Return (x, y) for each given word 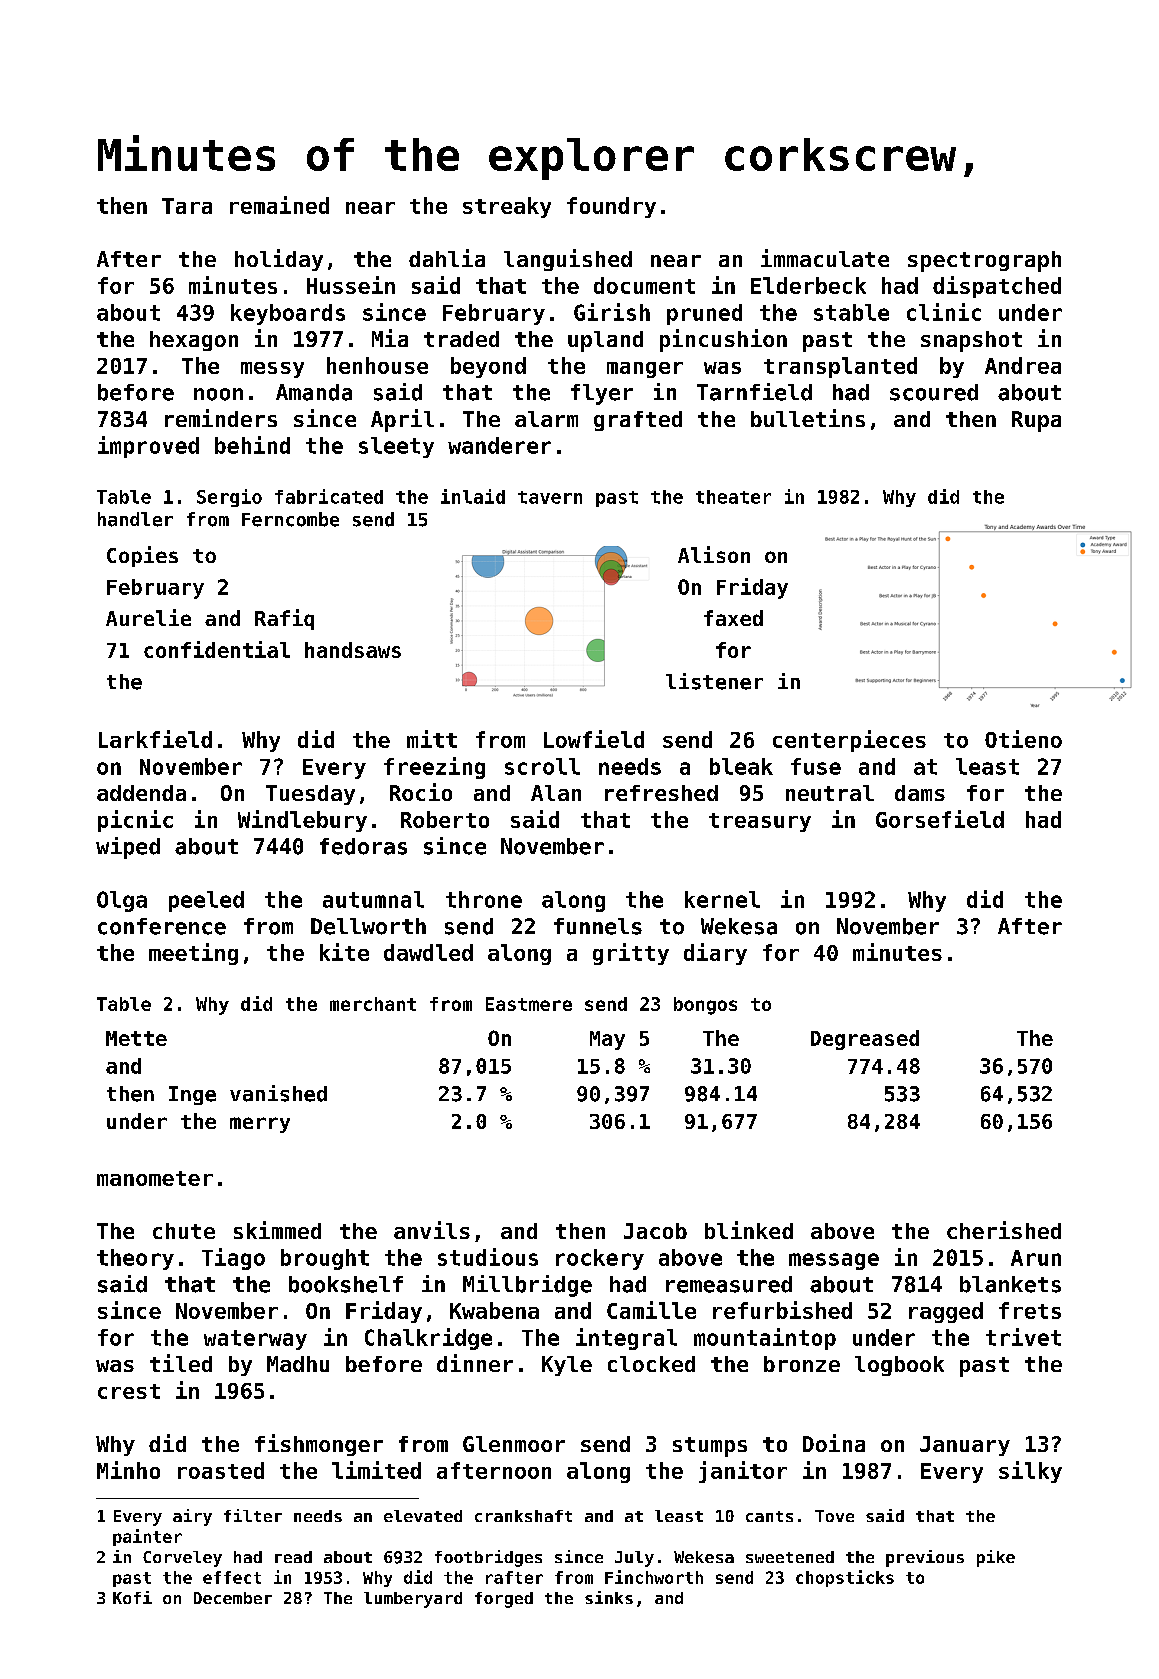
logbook (899, 1366)
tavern (550, 497)
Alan (556, 793)
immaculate (825, 258)
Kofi (132, 1597)
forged (504, 1600)
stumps (710, 1447)
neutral (830, 793)
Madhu (298, 1364)
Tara (187, 206)
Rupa (1036, 421)
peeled (206, 901)
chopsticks (845, 1578)
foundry (611, 207)
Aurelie (148, 617)
